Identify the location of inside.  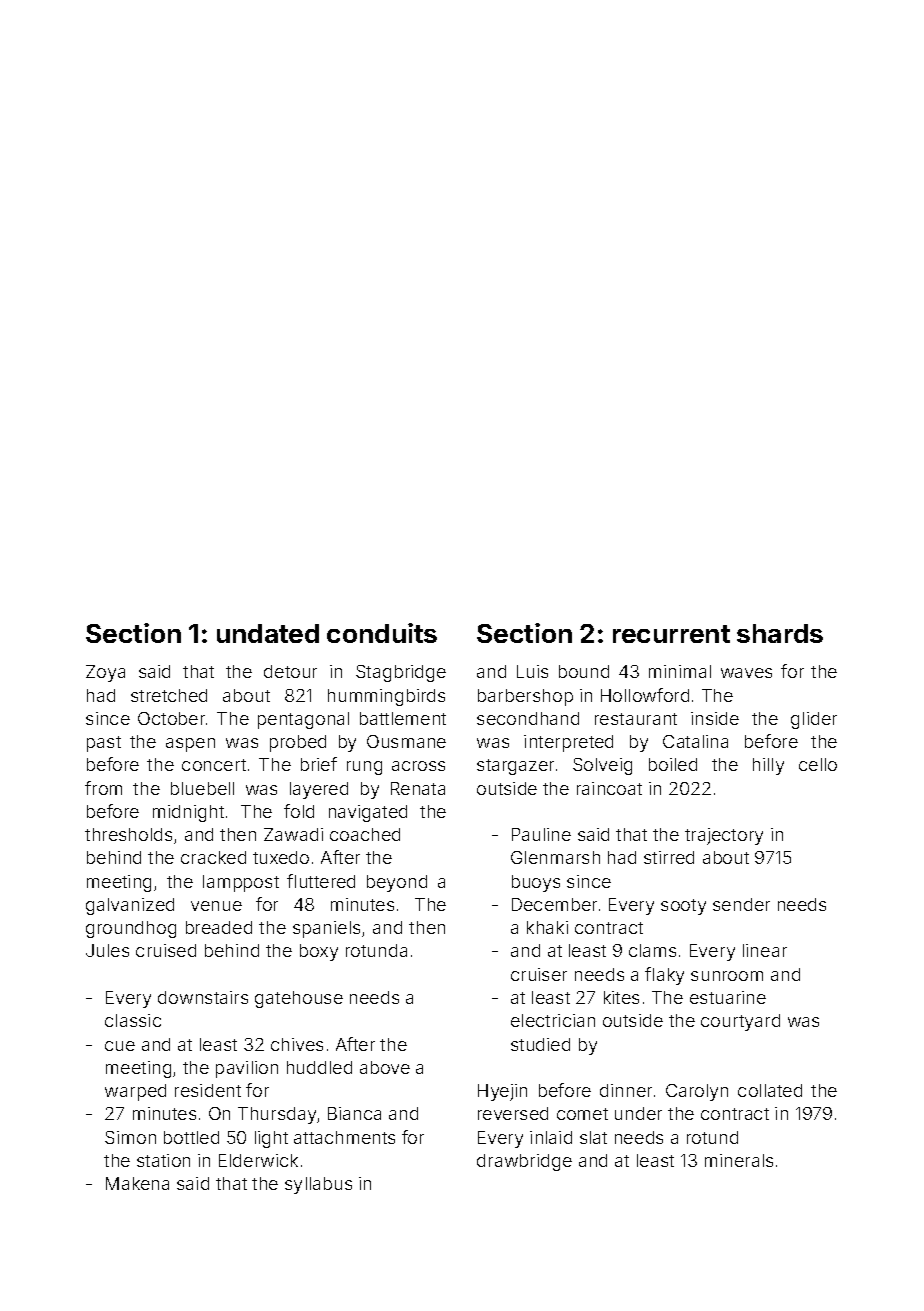
(715, 718).
